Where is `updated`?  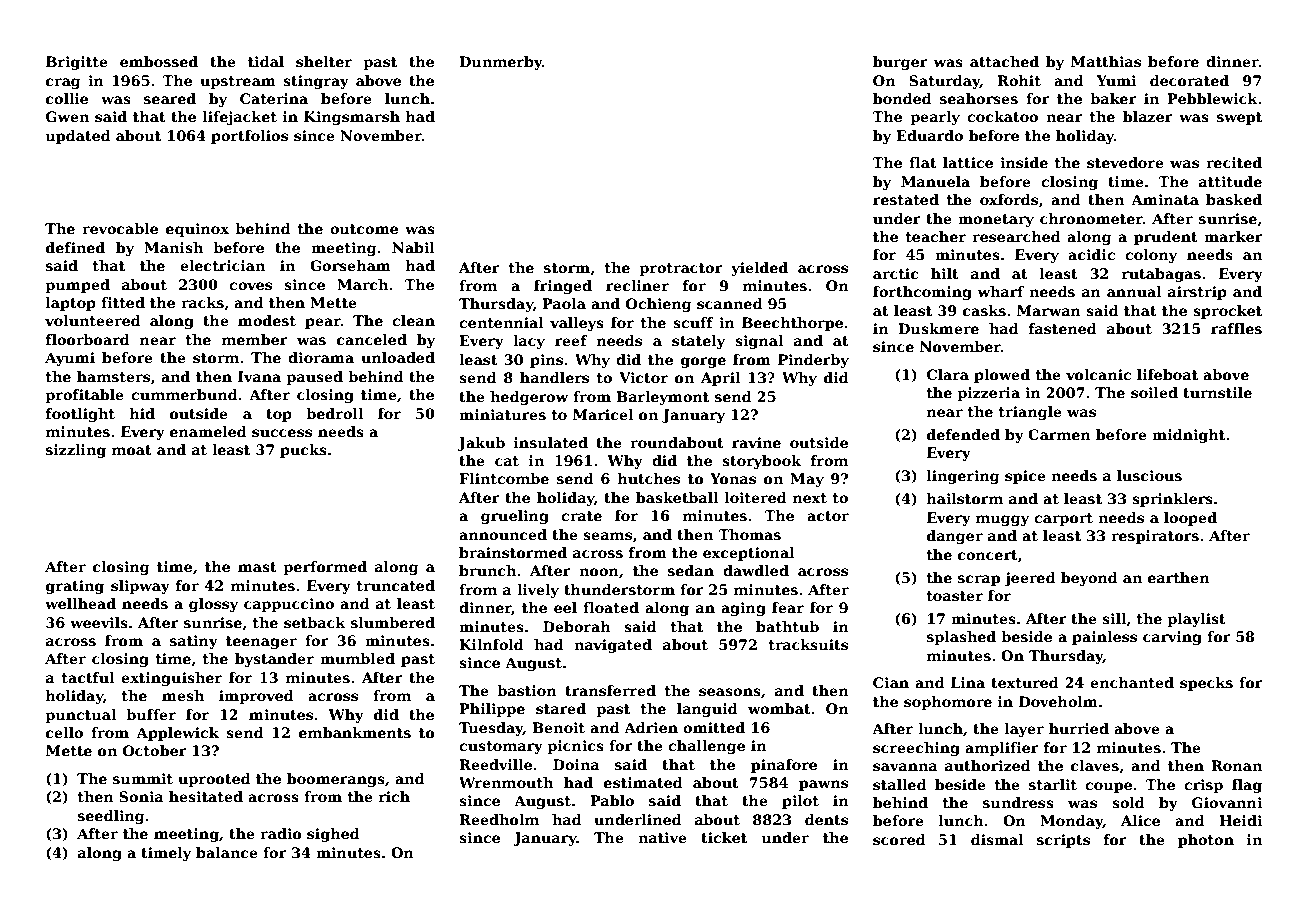
updated is located at coordinates (78, 137).
